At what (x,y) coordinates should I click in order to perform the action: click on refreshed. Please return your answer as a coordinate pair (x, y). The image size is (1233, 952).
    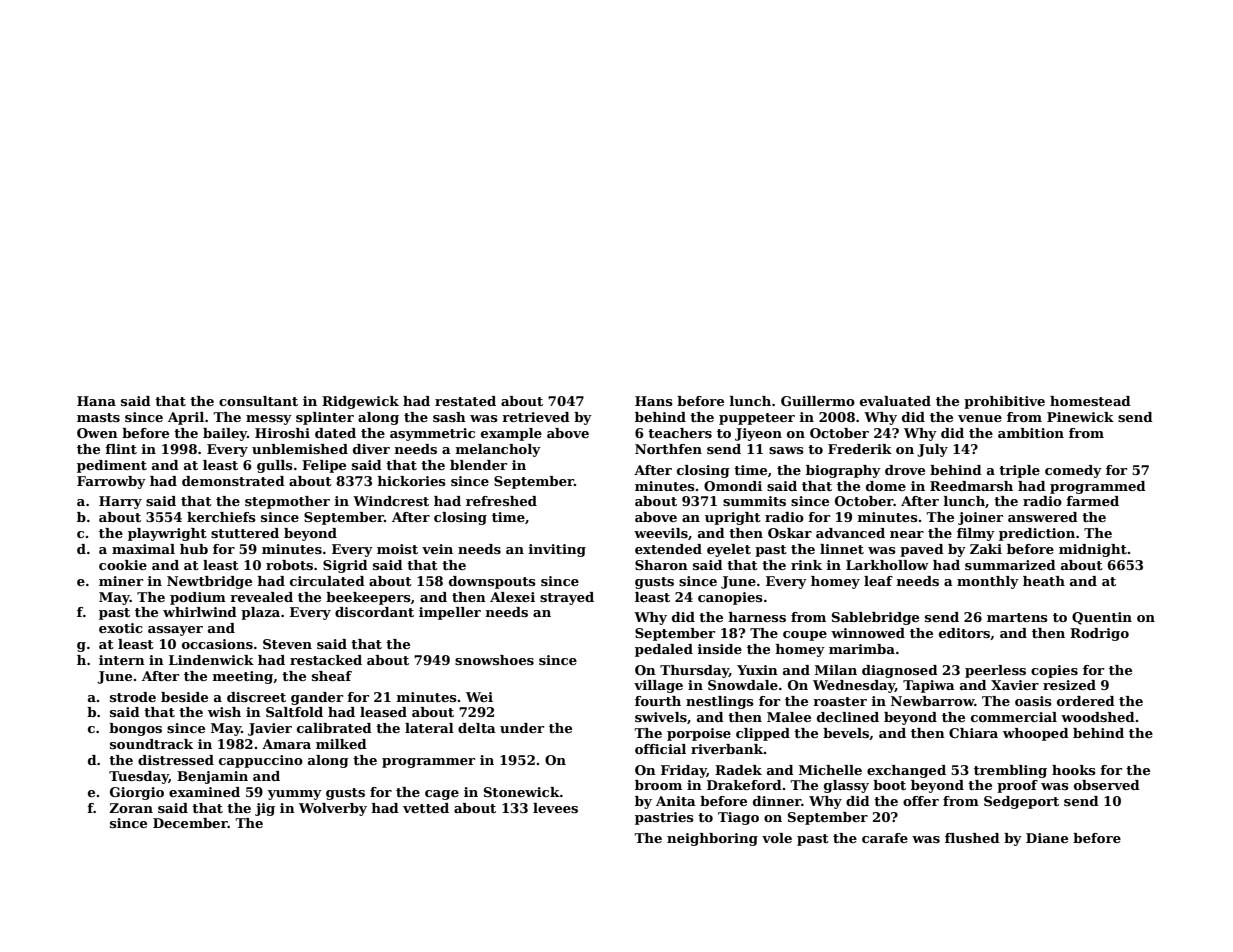
    Looking at the image, I should click on (501, 501).
